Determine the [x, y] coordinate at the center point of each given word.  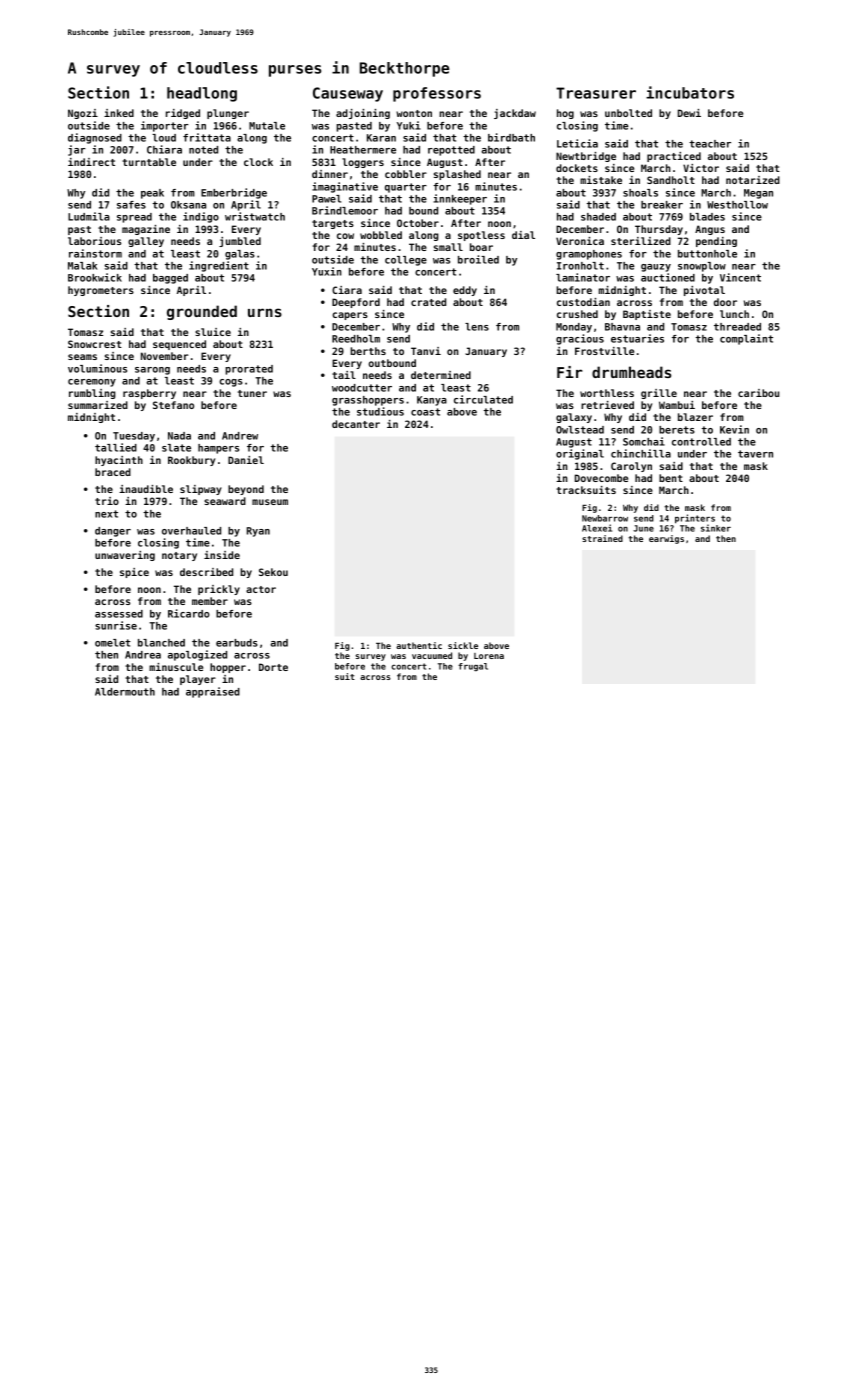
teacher [710, 144]
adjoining [363, 114]
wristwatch [255, 216]
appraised [213, 692]
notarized [753, 180]
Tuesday [134, 437]
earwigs [666, 539]
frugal [473, 667]
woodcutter [362, 388]
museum [270, 502]
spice [134, 573]
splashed [457, 175]
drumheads [631, 372]
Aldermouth [125, 692]
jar [77, 150]
